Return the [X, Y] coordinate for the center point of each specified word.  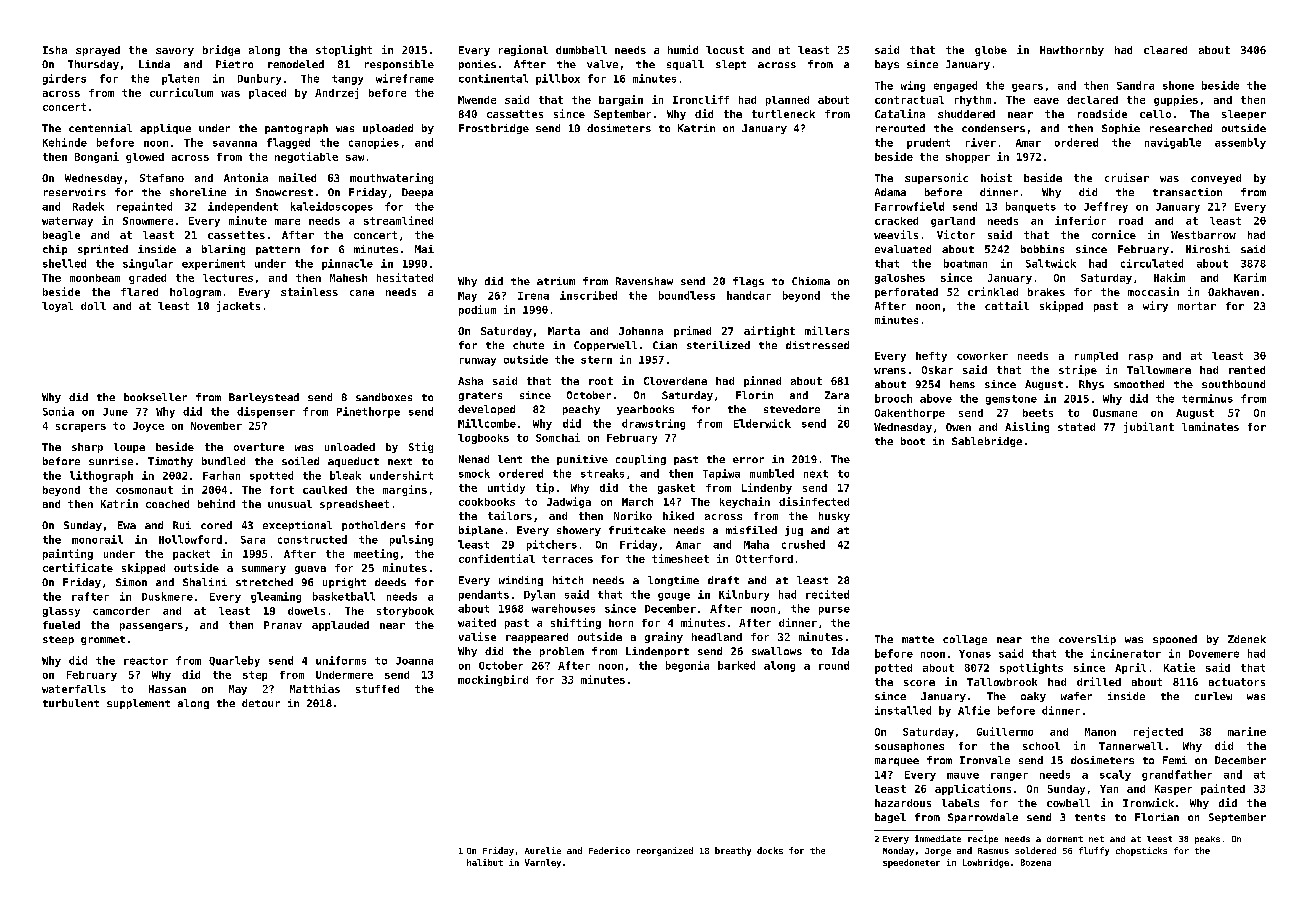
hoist [996, 177]
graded [147, 279]
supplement [138, 704]
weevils [896, 234]
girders [64, 79]
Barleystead [264, 398]
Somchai [558, 437]
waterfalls [74, 689]
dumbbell [581, 50]
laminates [1210, 426]
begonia [687, 666]
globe [991, 51]
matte [918, 639]
